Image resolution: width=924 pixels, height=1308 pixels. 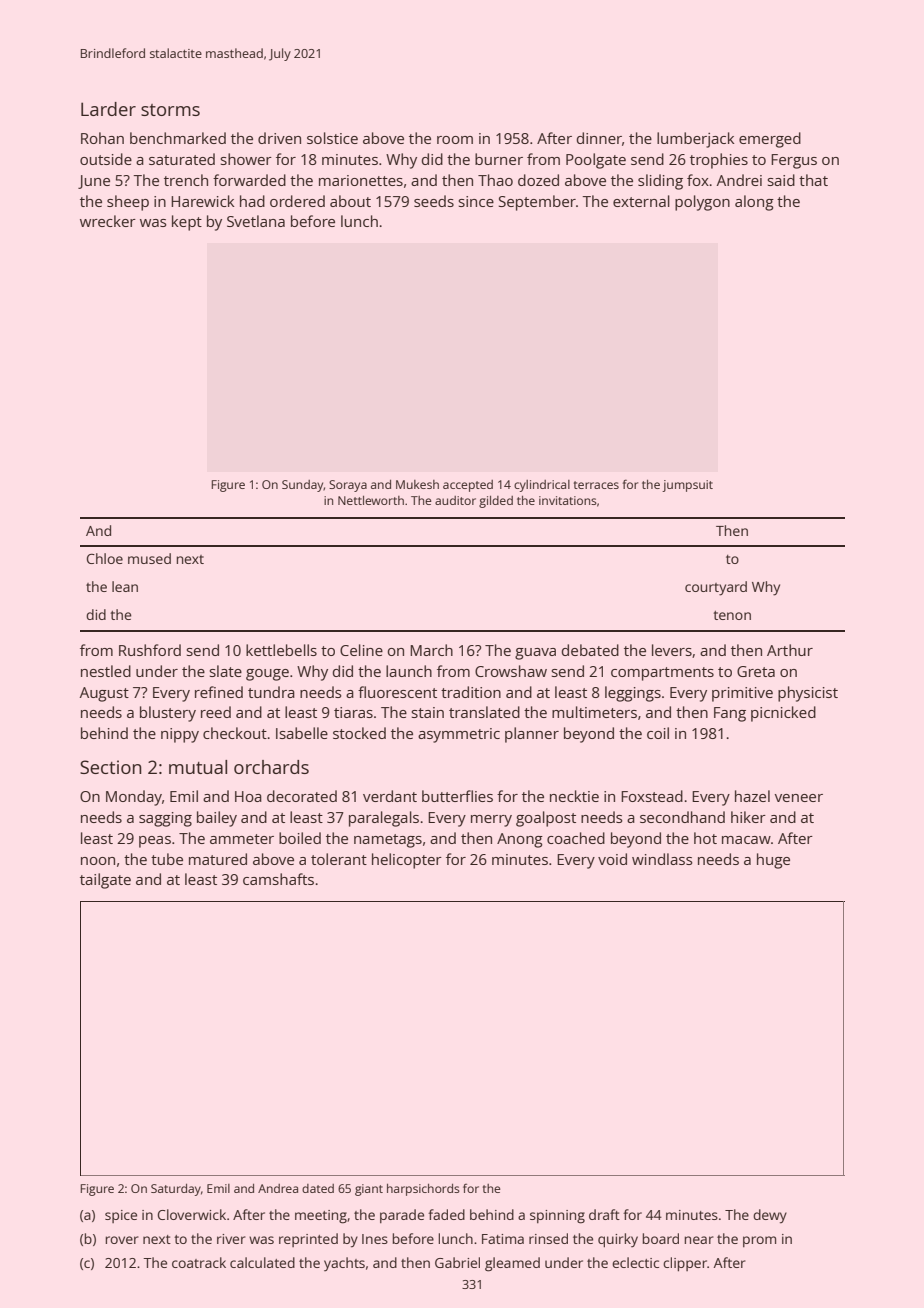 I want to click on driven, so click(x=279, y=138).
